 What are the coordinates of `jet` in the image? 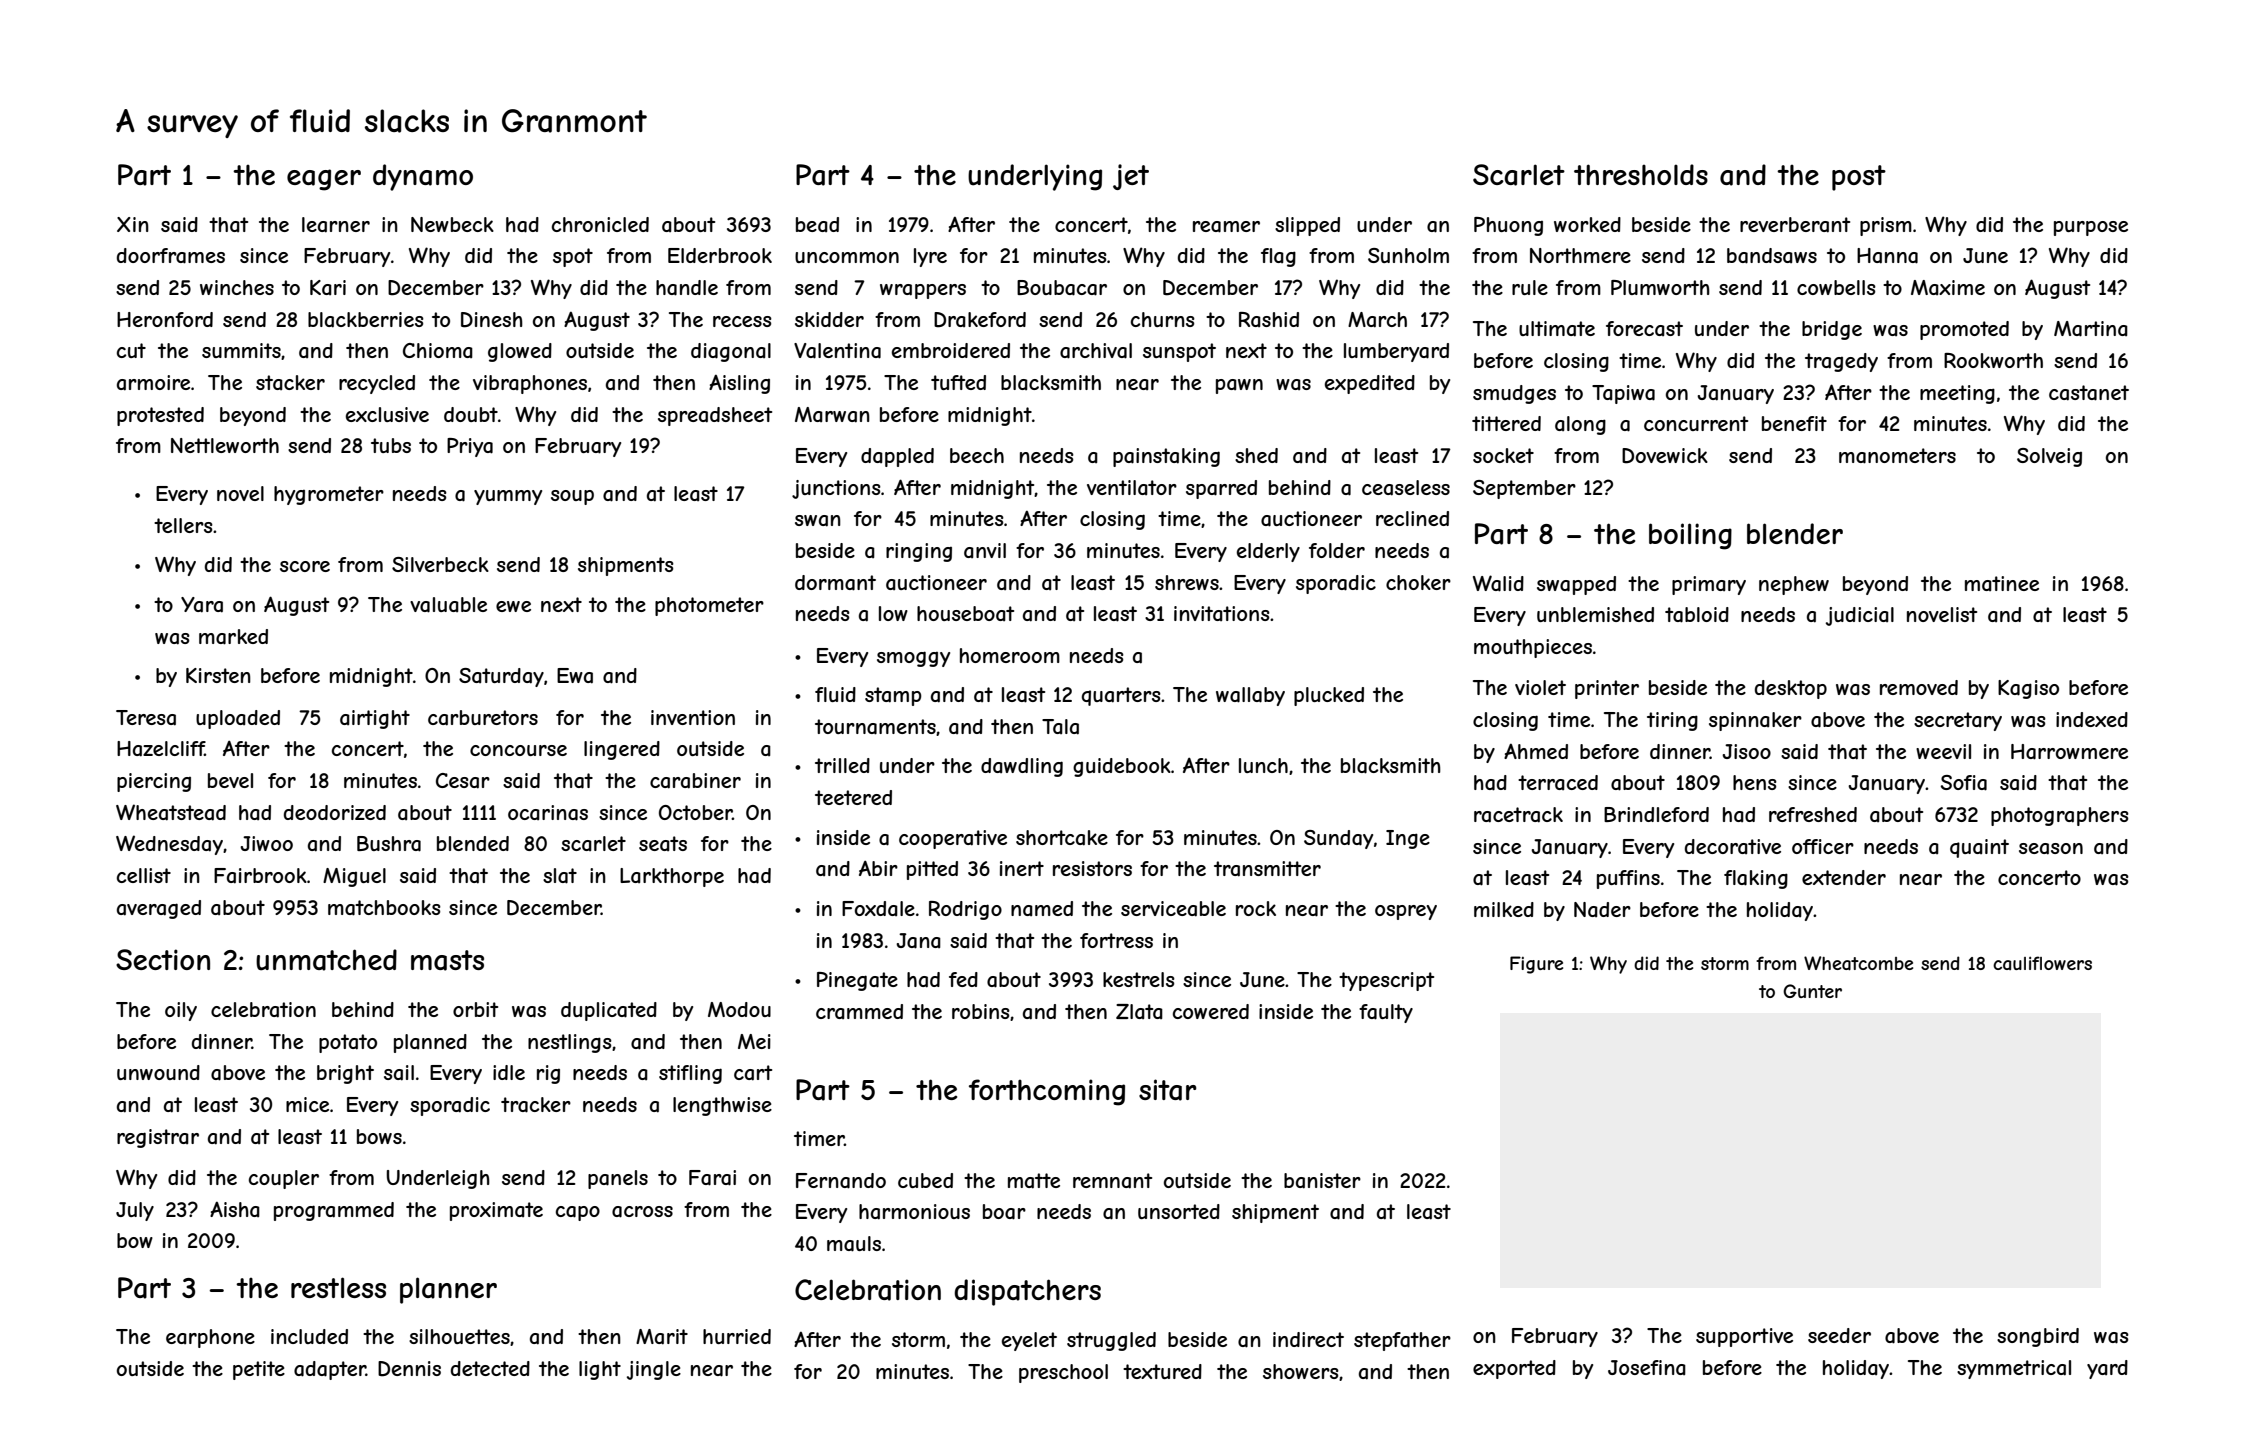 It's located at (1131, 177).
